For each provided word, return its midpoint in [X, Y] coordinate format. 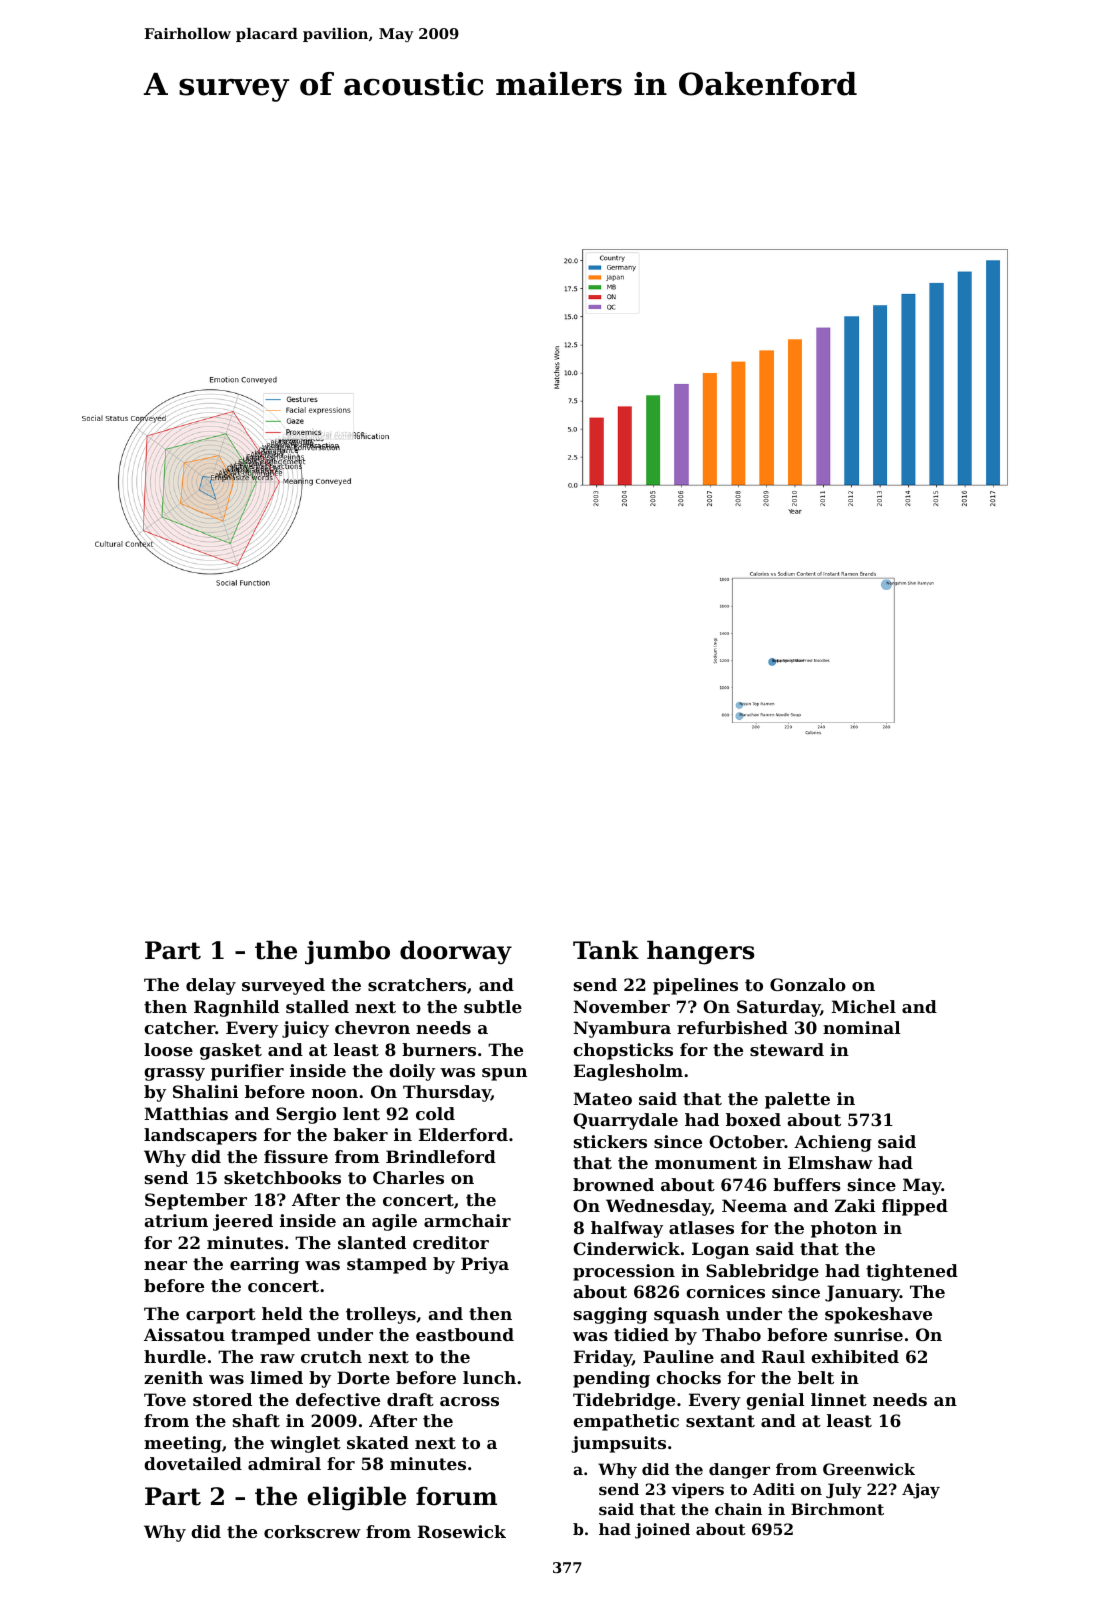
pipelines [695, 986]
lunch [489, 1377]
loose [168, 1049]
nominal [862, 1027]
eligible [357, 1498]
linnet [839, 1399]
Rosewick [462, 1531]
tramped [271, 1336]
